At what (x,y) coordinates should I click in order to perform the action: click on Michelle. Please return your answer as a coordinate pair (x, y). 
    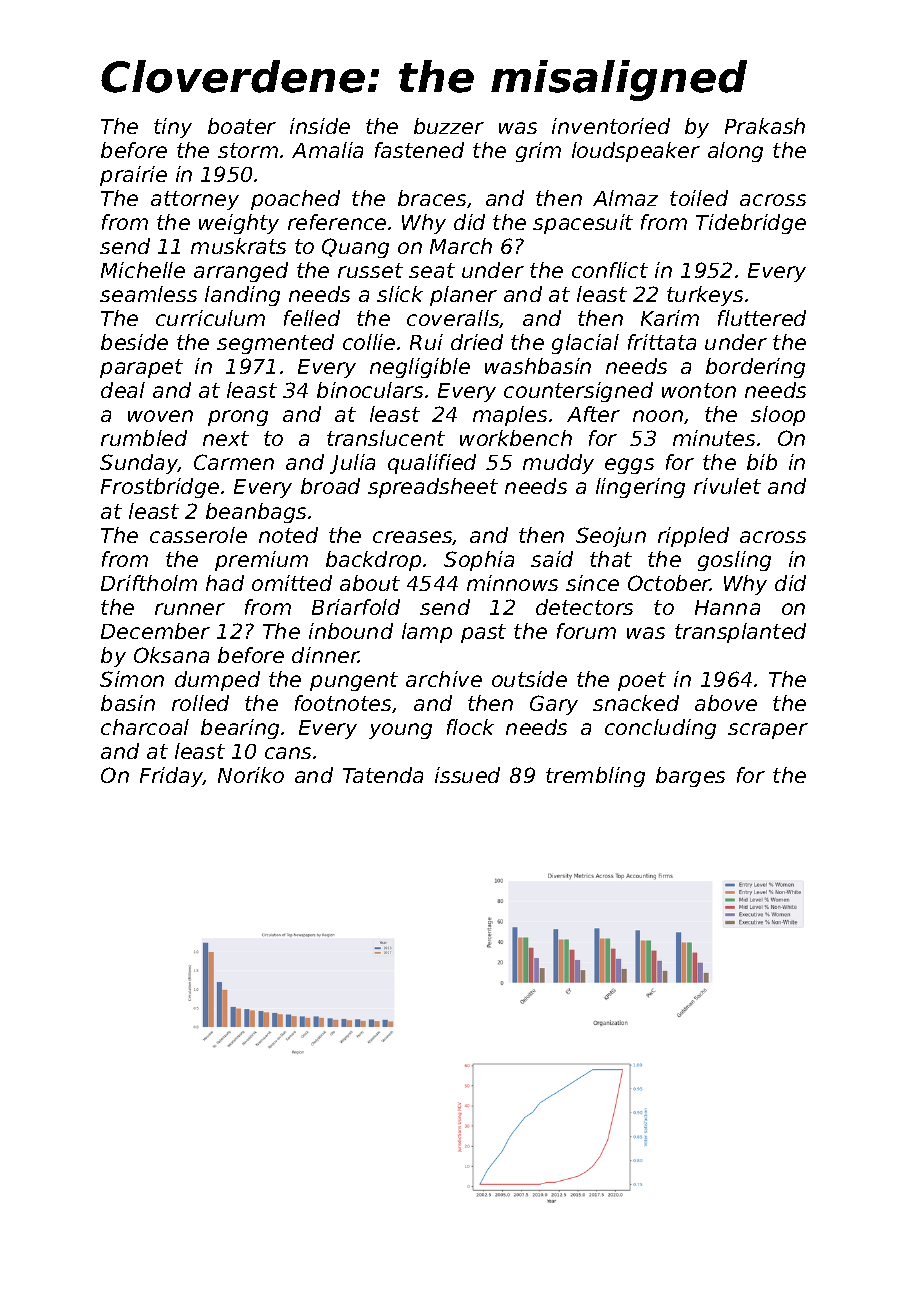
    Looking at the image, I should click on (143, 270).
